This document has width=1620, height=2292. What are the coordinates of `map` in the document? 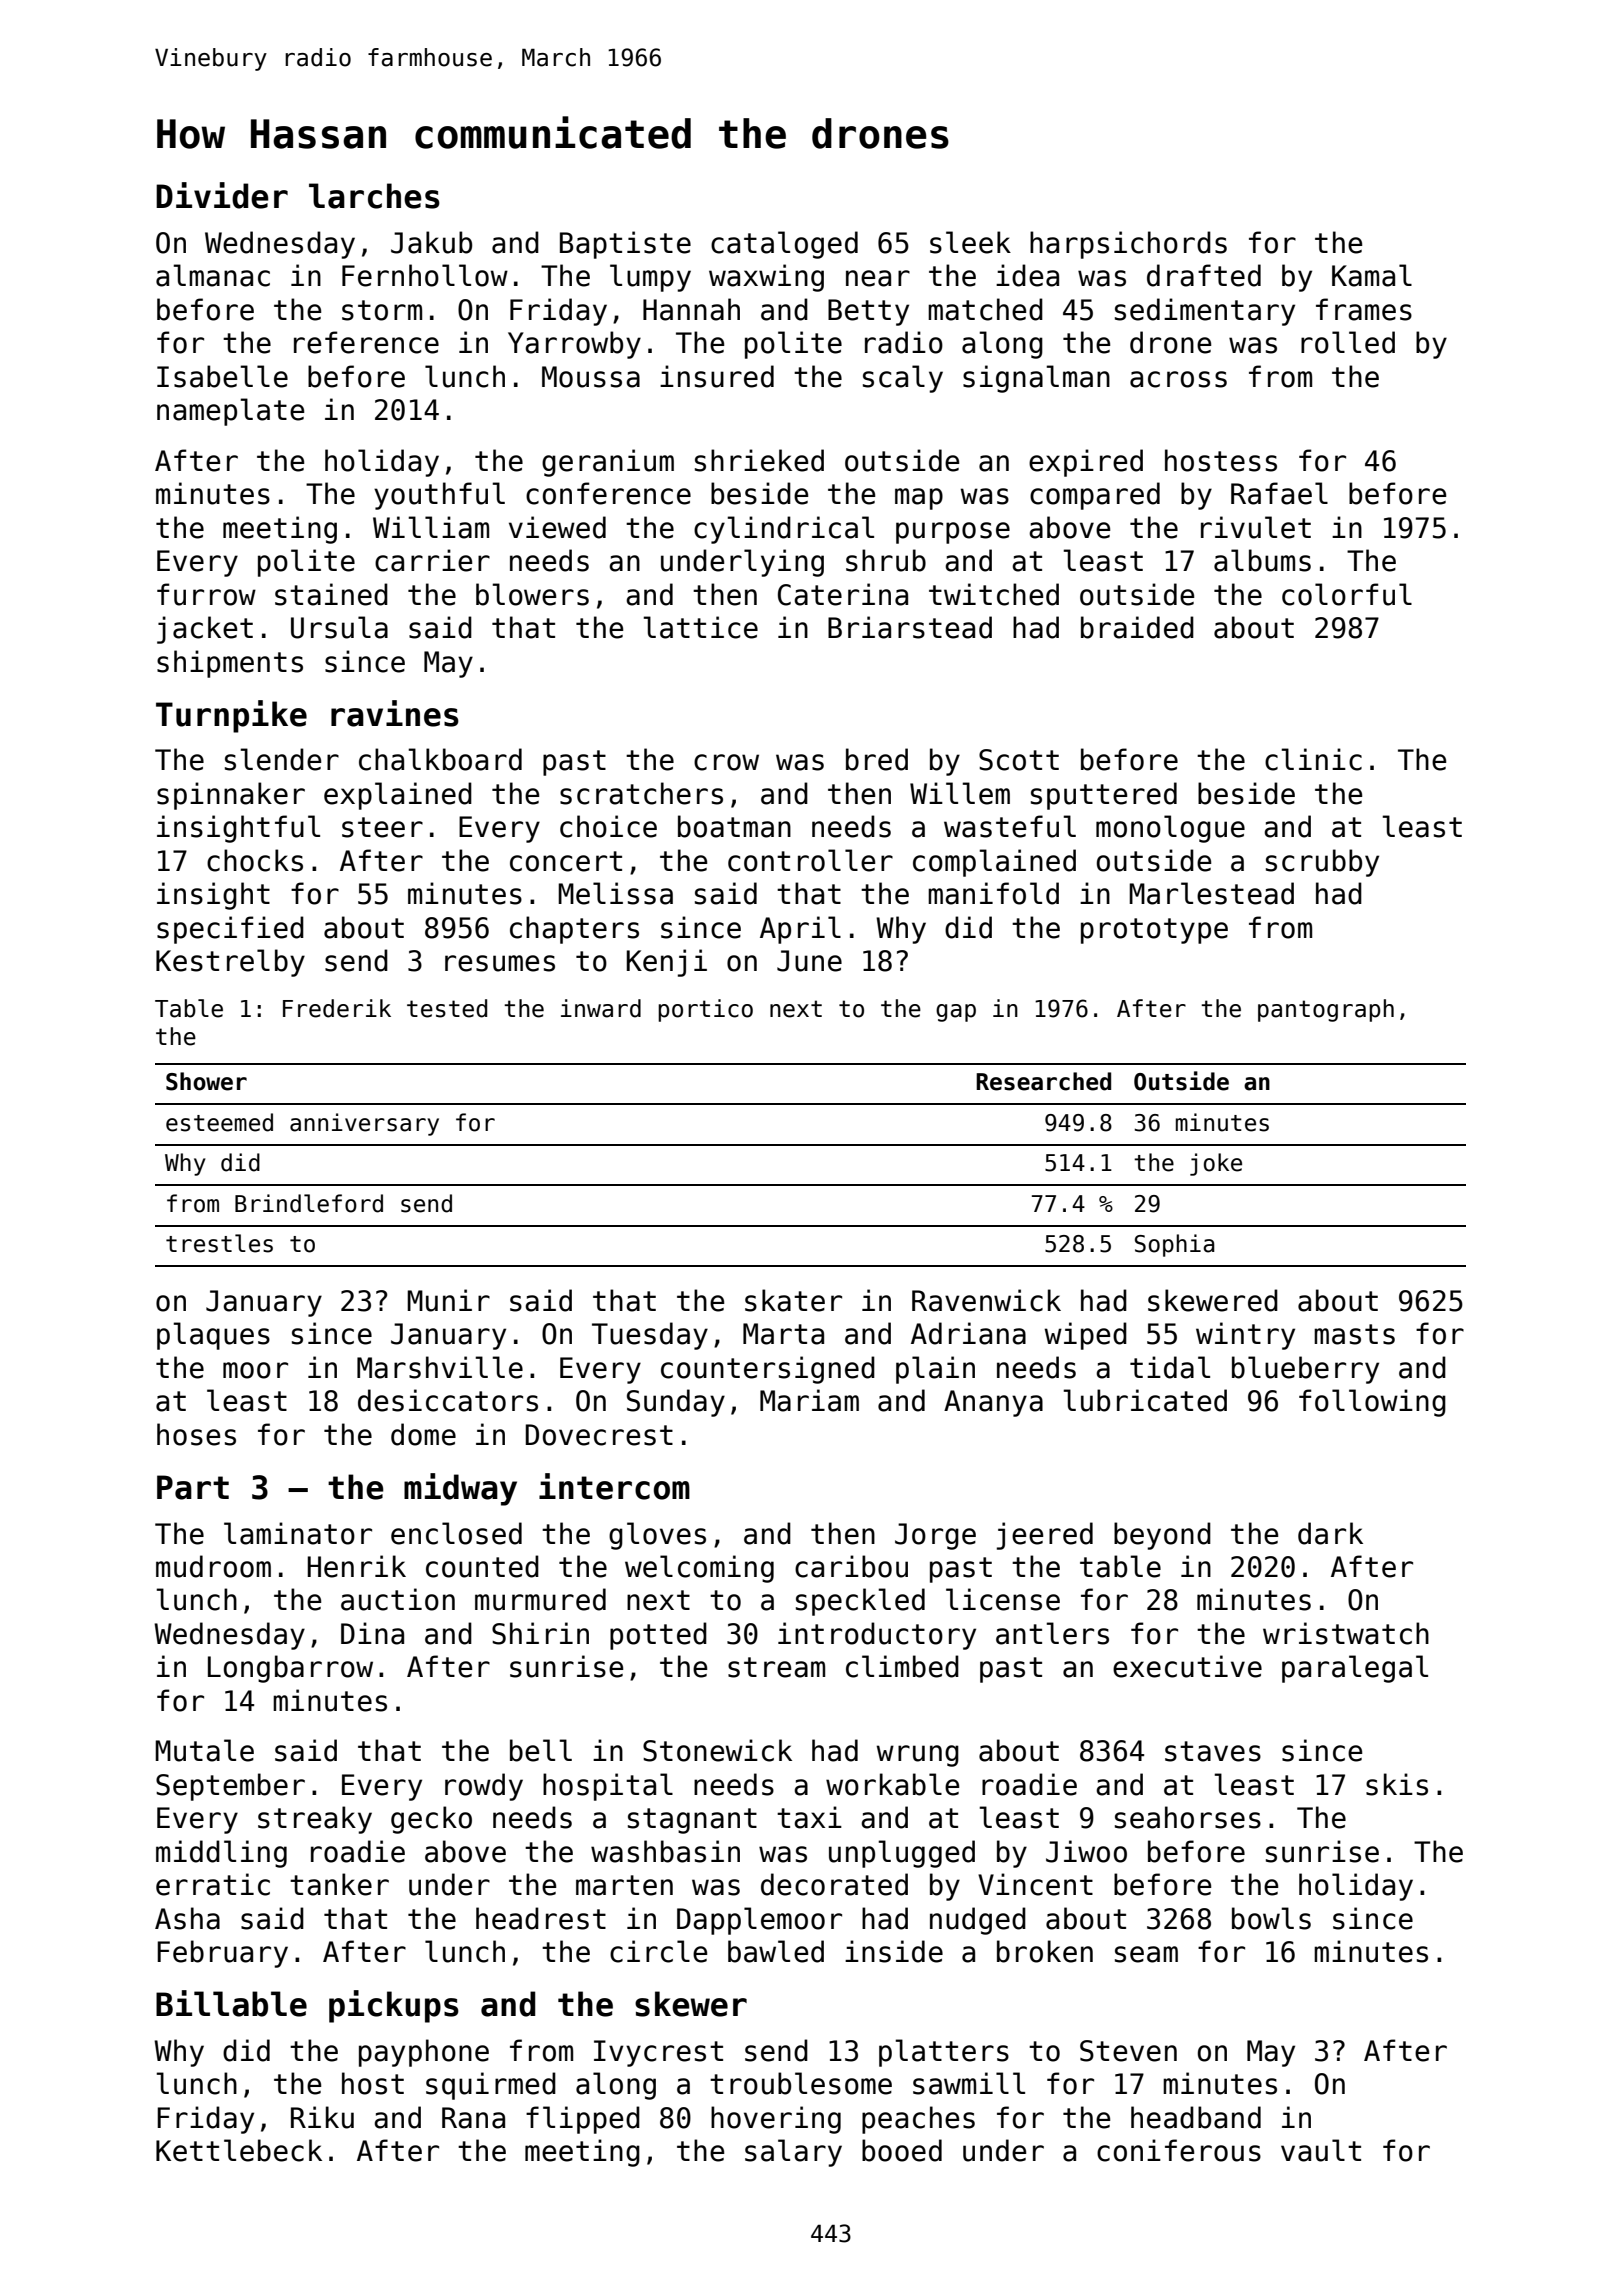 It's located at (919, 499).
